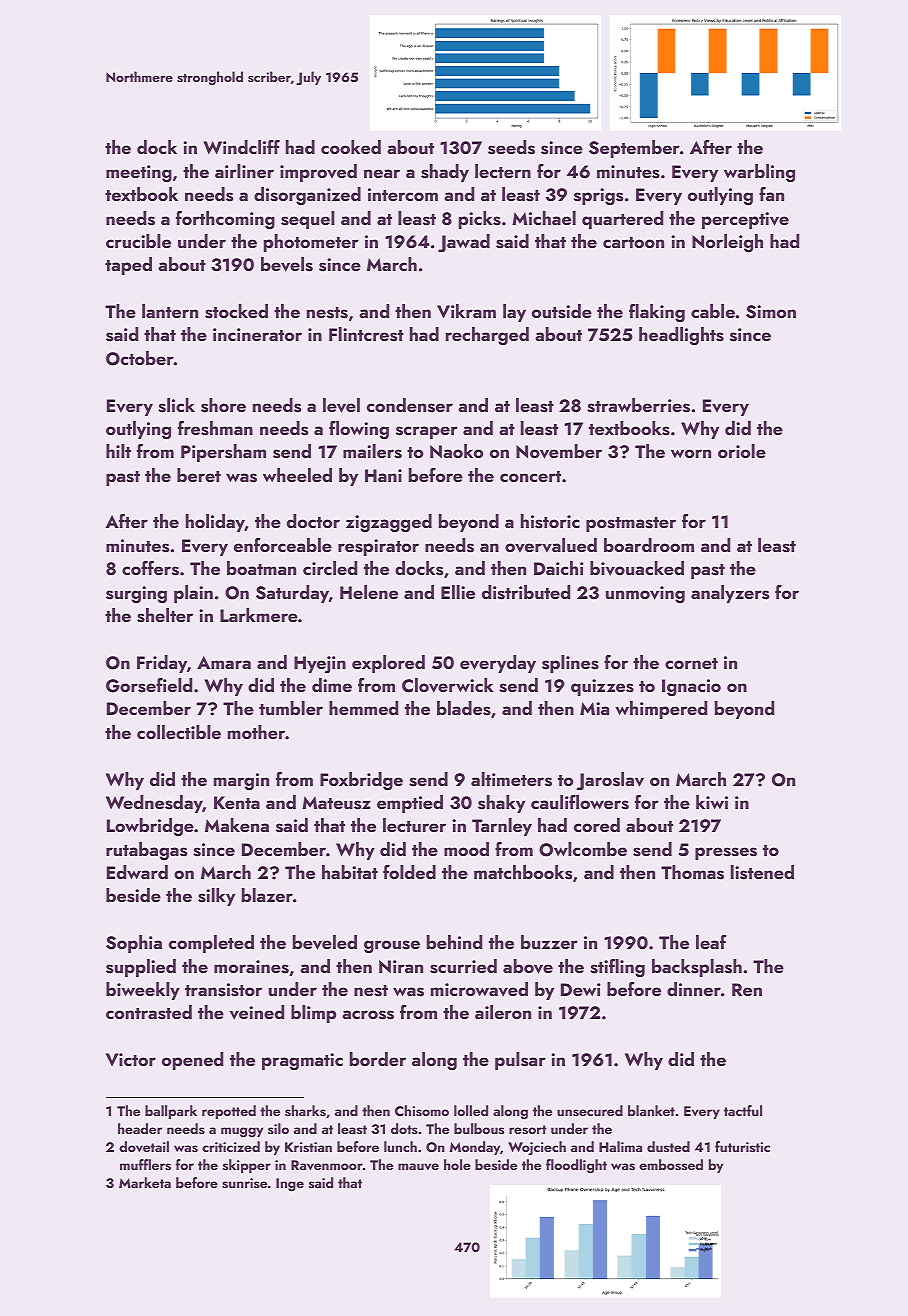  What do you see at coordinates (580, 802) in the screenshot?
I see `cauliflowers` at bounding box center [580, 802].
